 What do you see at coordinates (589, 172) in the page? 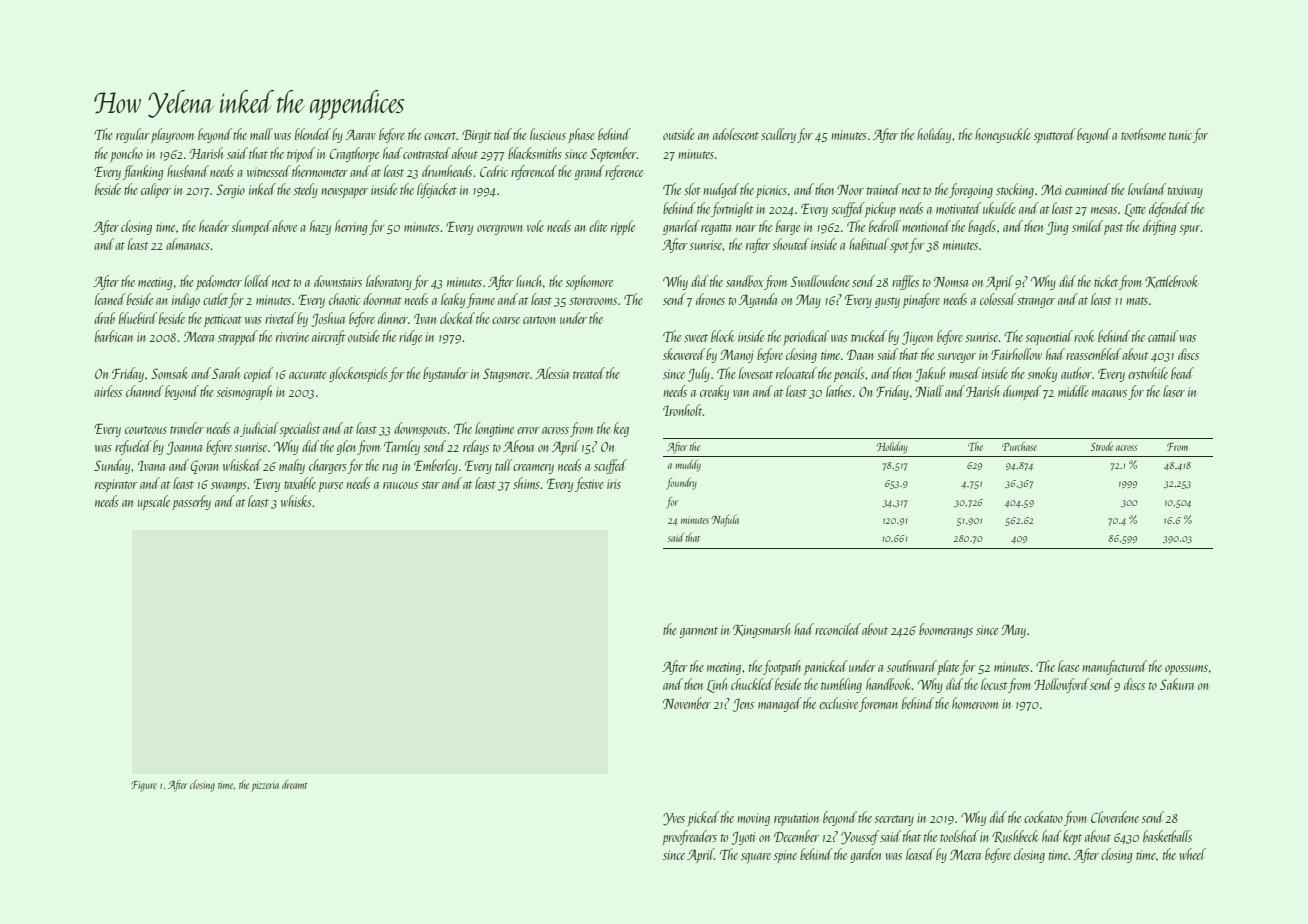
I see `grand` at bounding box center [589, 172].
